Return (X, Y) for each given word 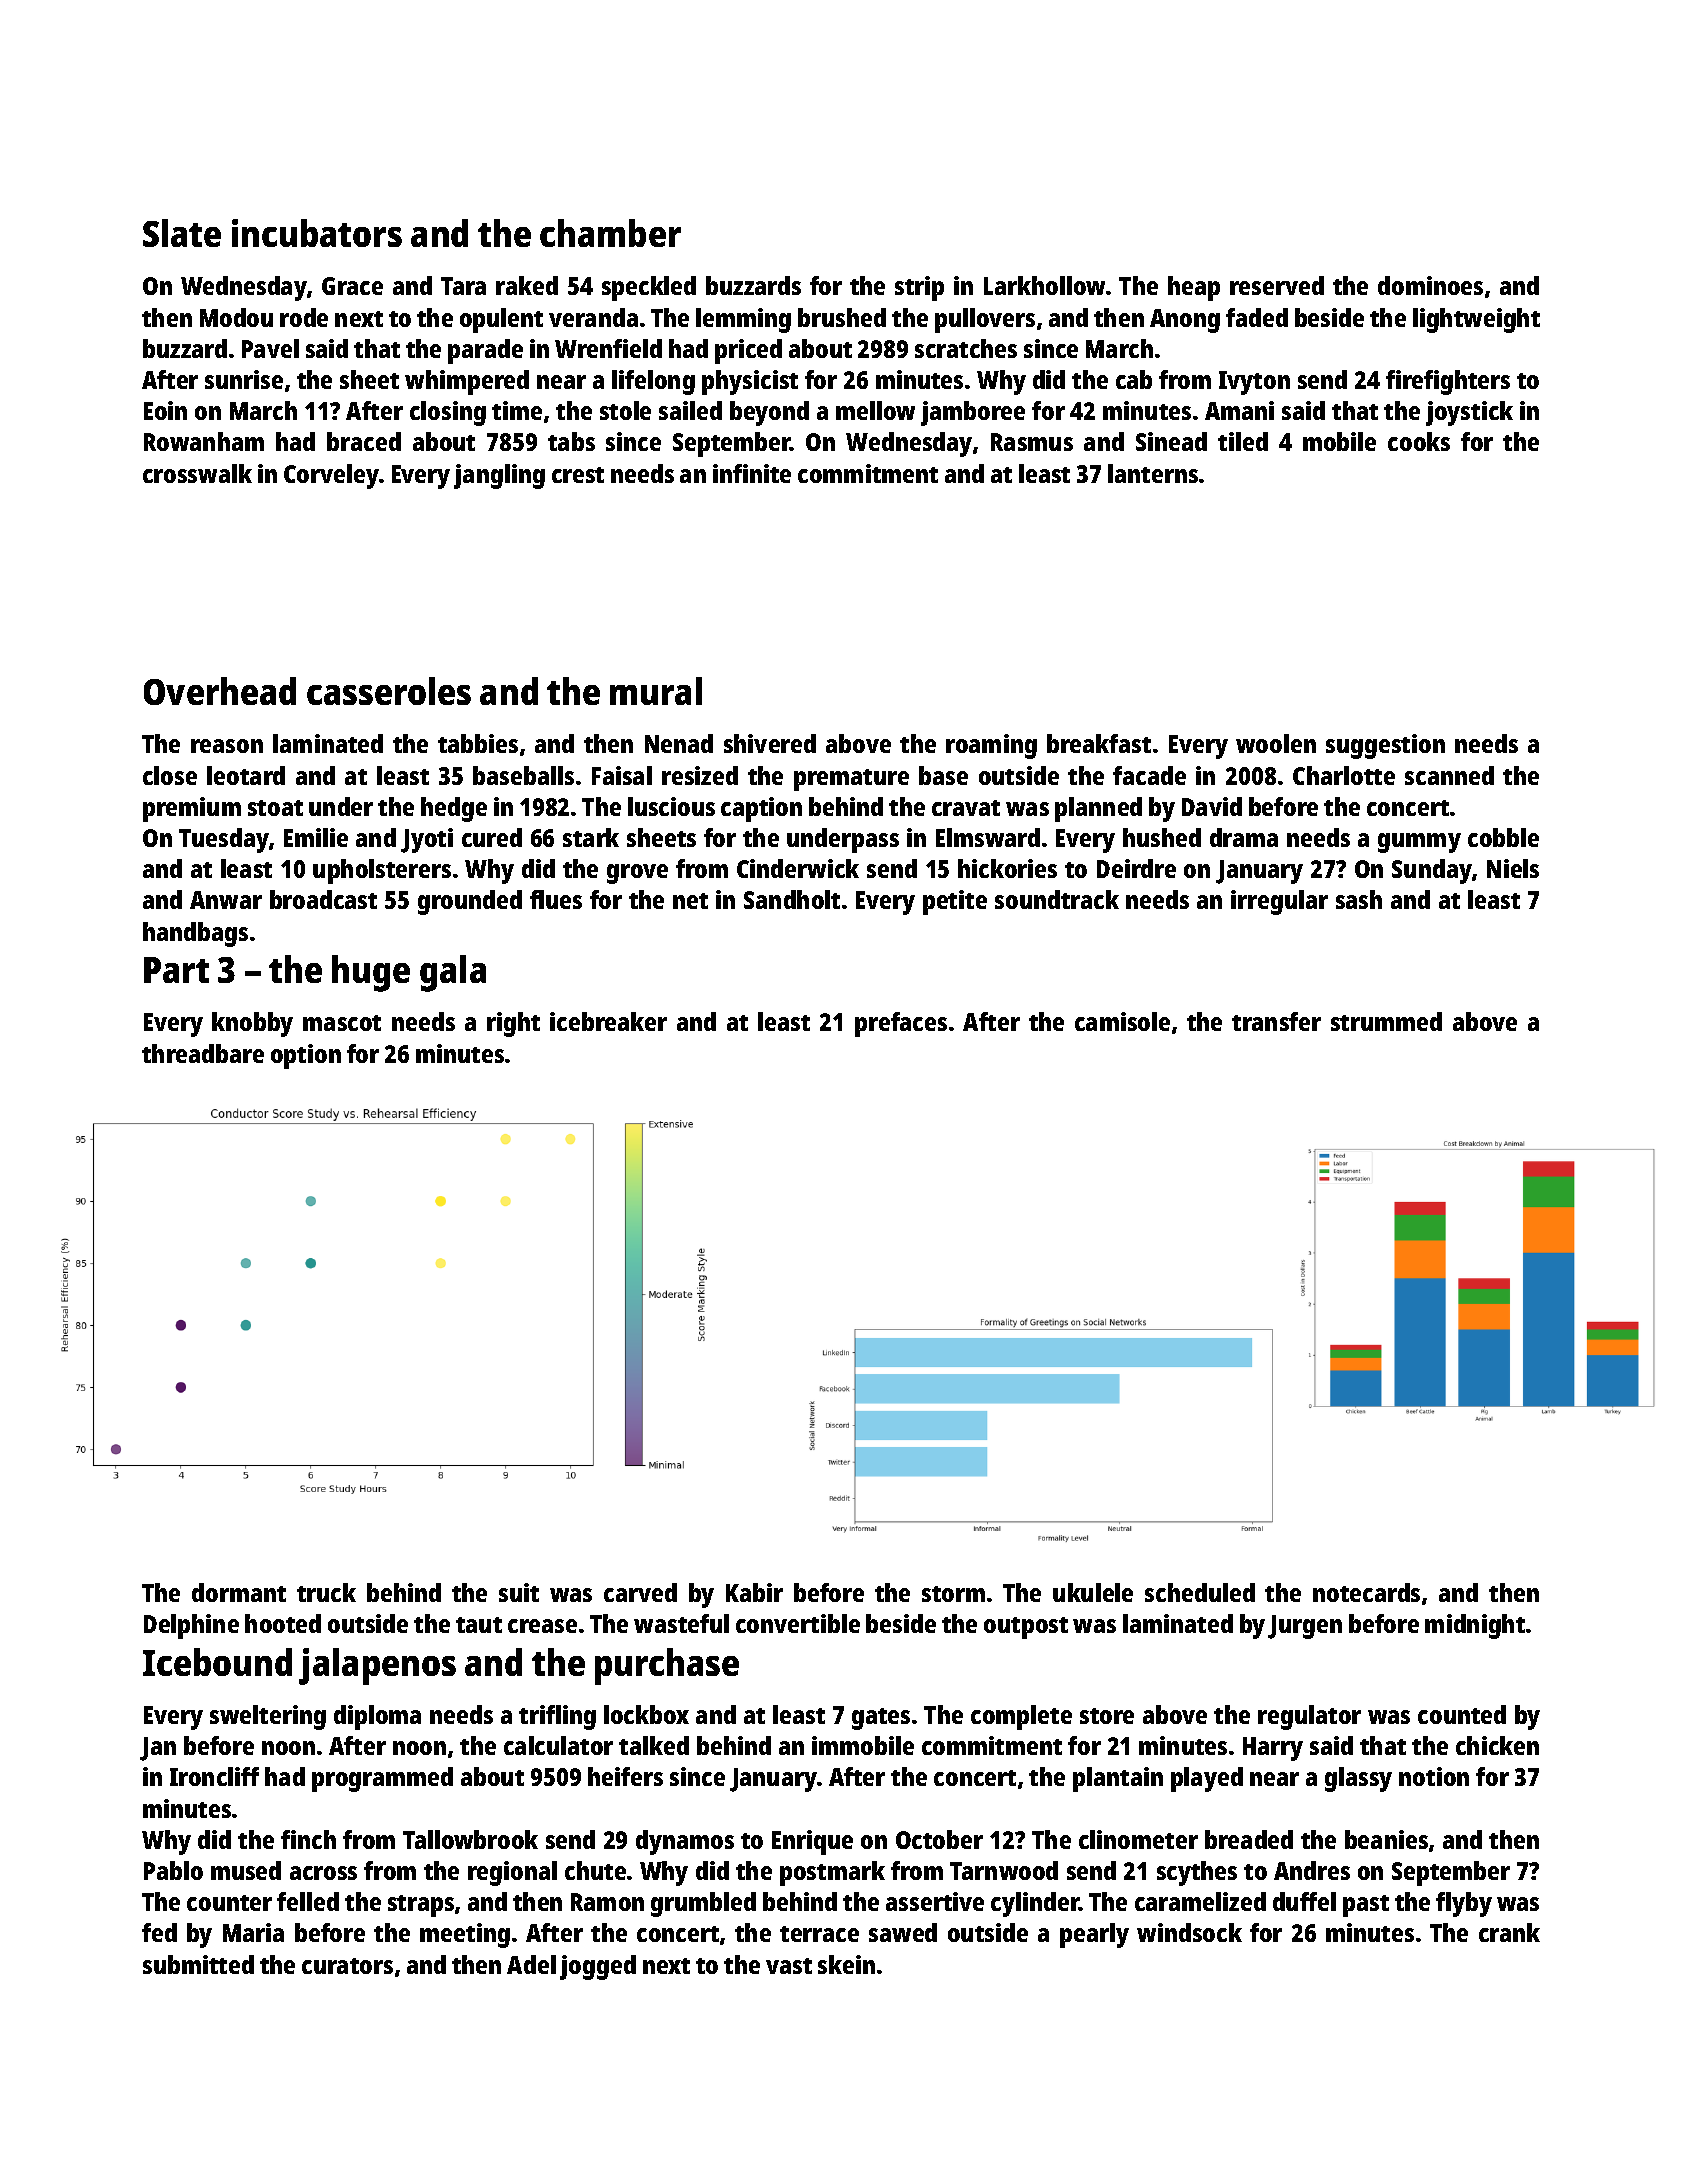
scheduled (1200, 1592)
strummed (1386, 1021)
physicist (750, 382)
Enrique (812, 1842)
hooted (283, 1623)
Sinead (1171, 441)
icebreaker (608, 1021)
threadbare (203, 1053)
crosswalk (197, 473)
